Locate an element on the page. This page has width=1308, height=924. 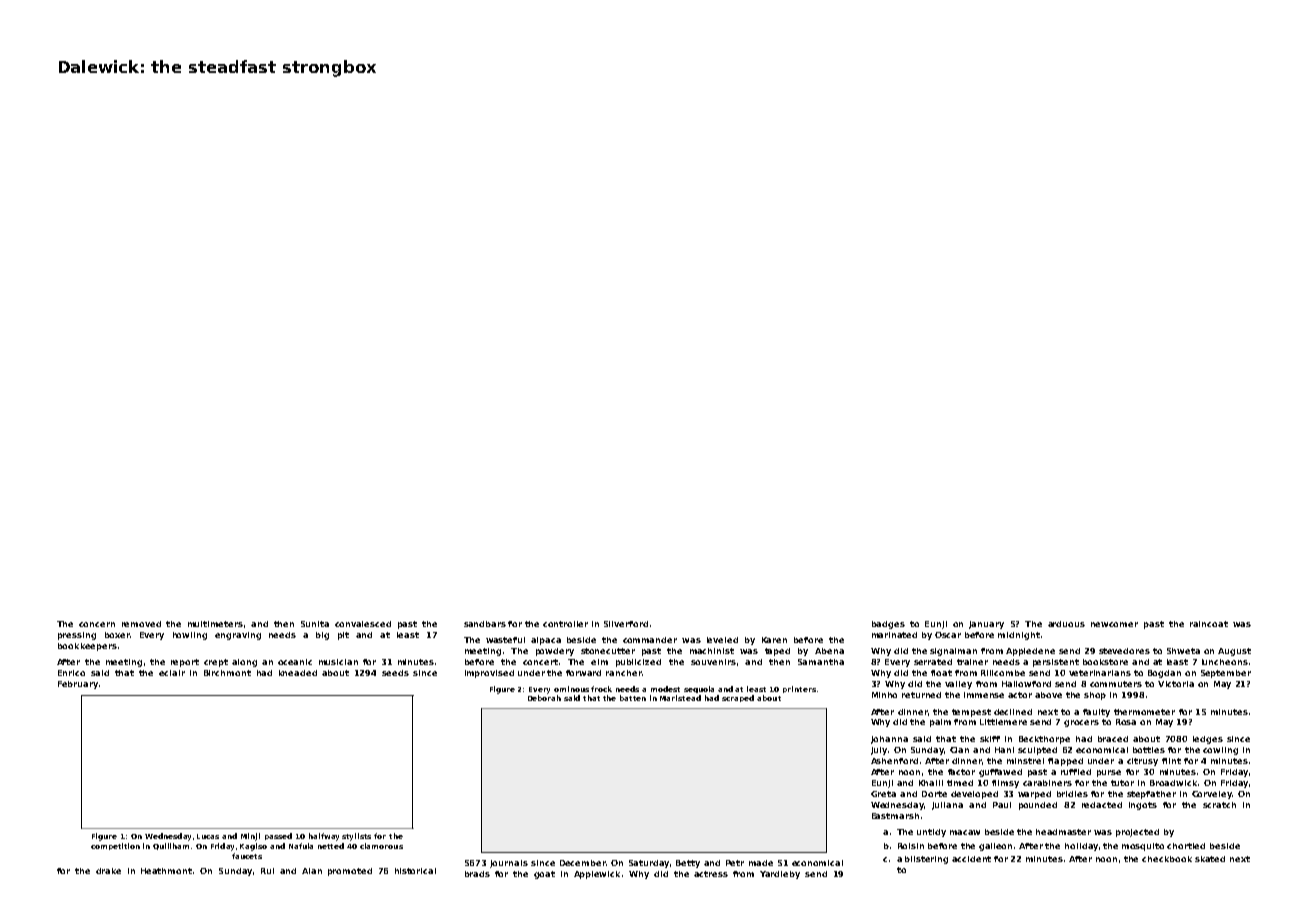
Yardleby is located at coordinates (780, 875).
